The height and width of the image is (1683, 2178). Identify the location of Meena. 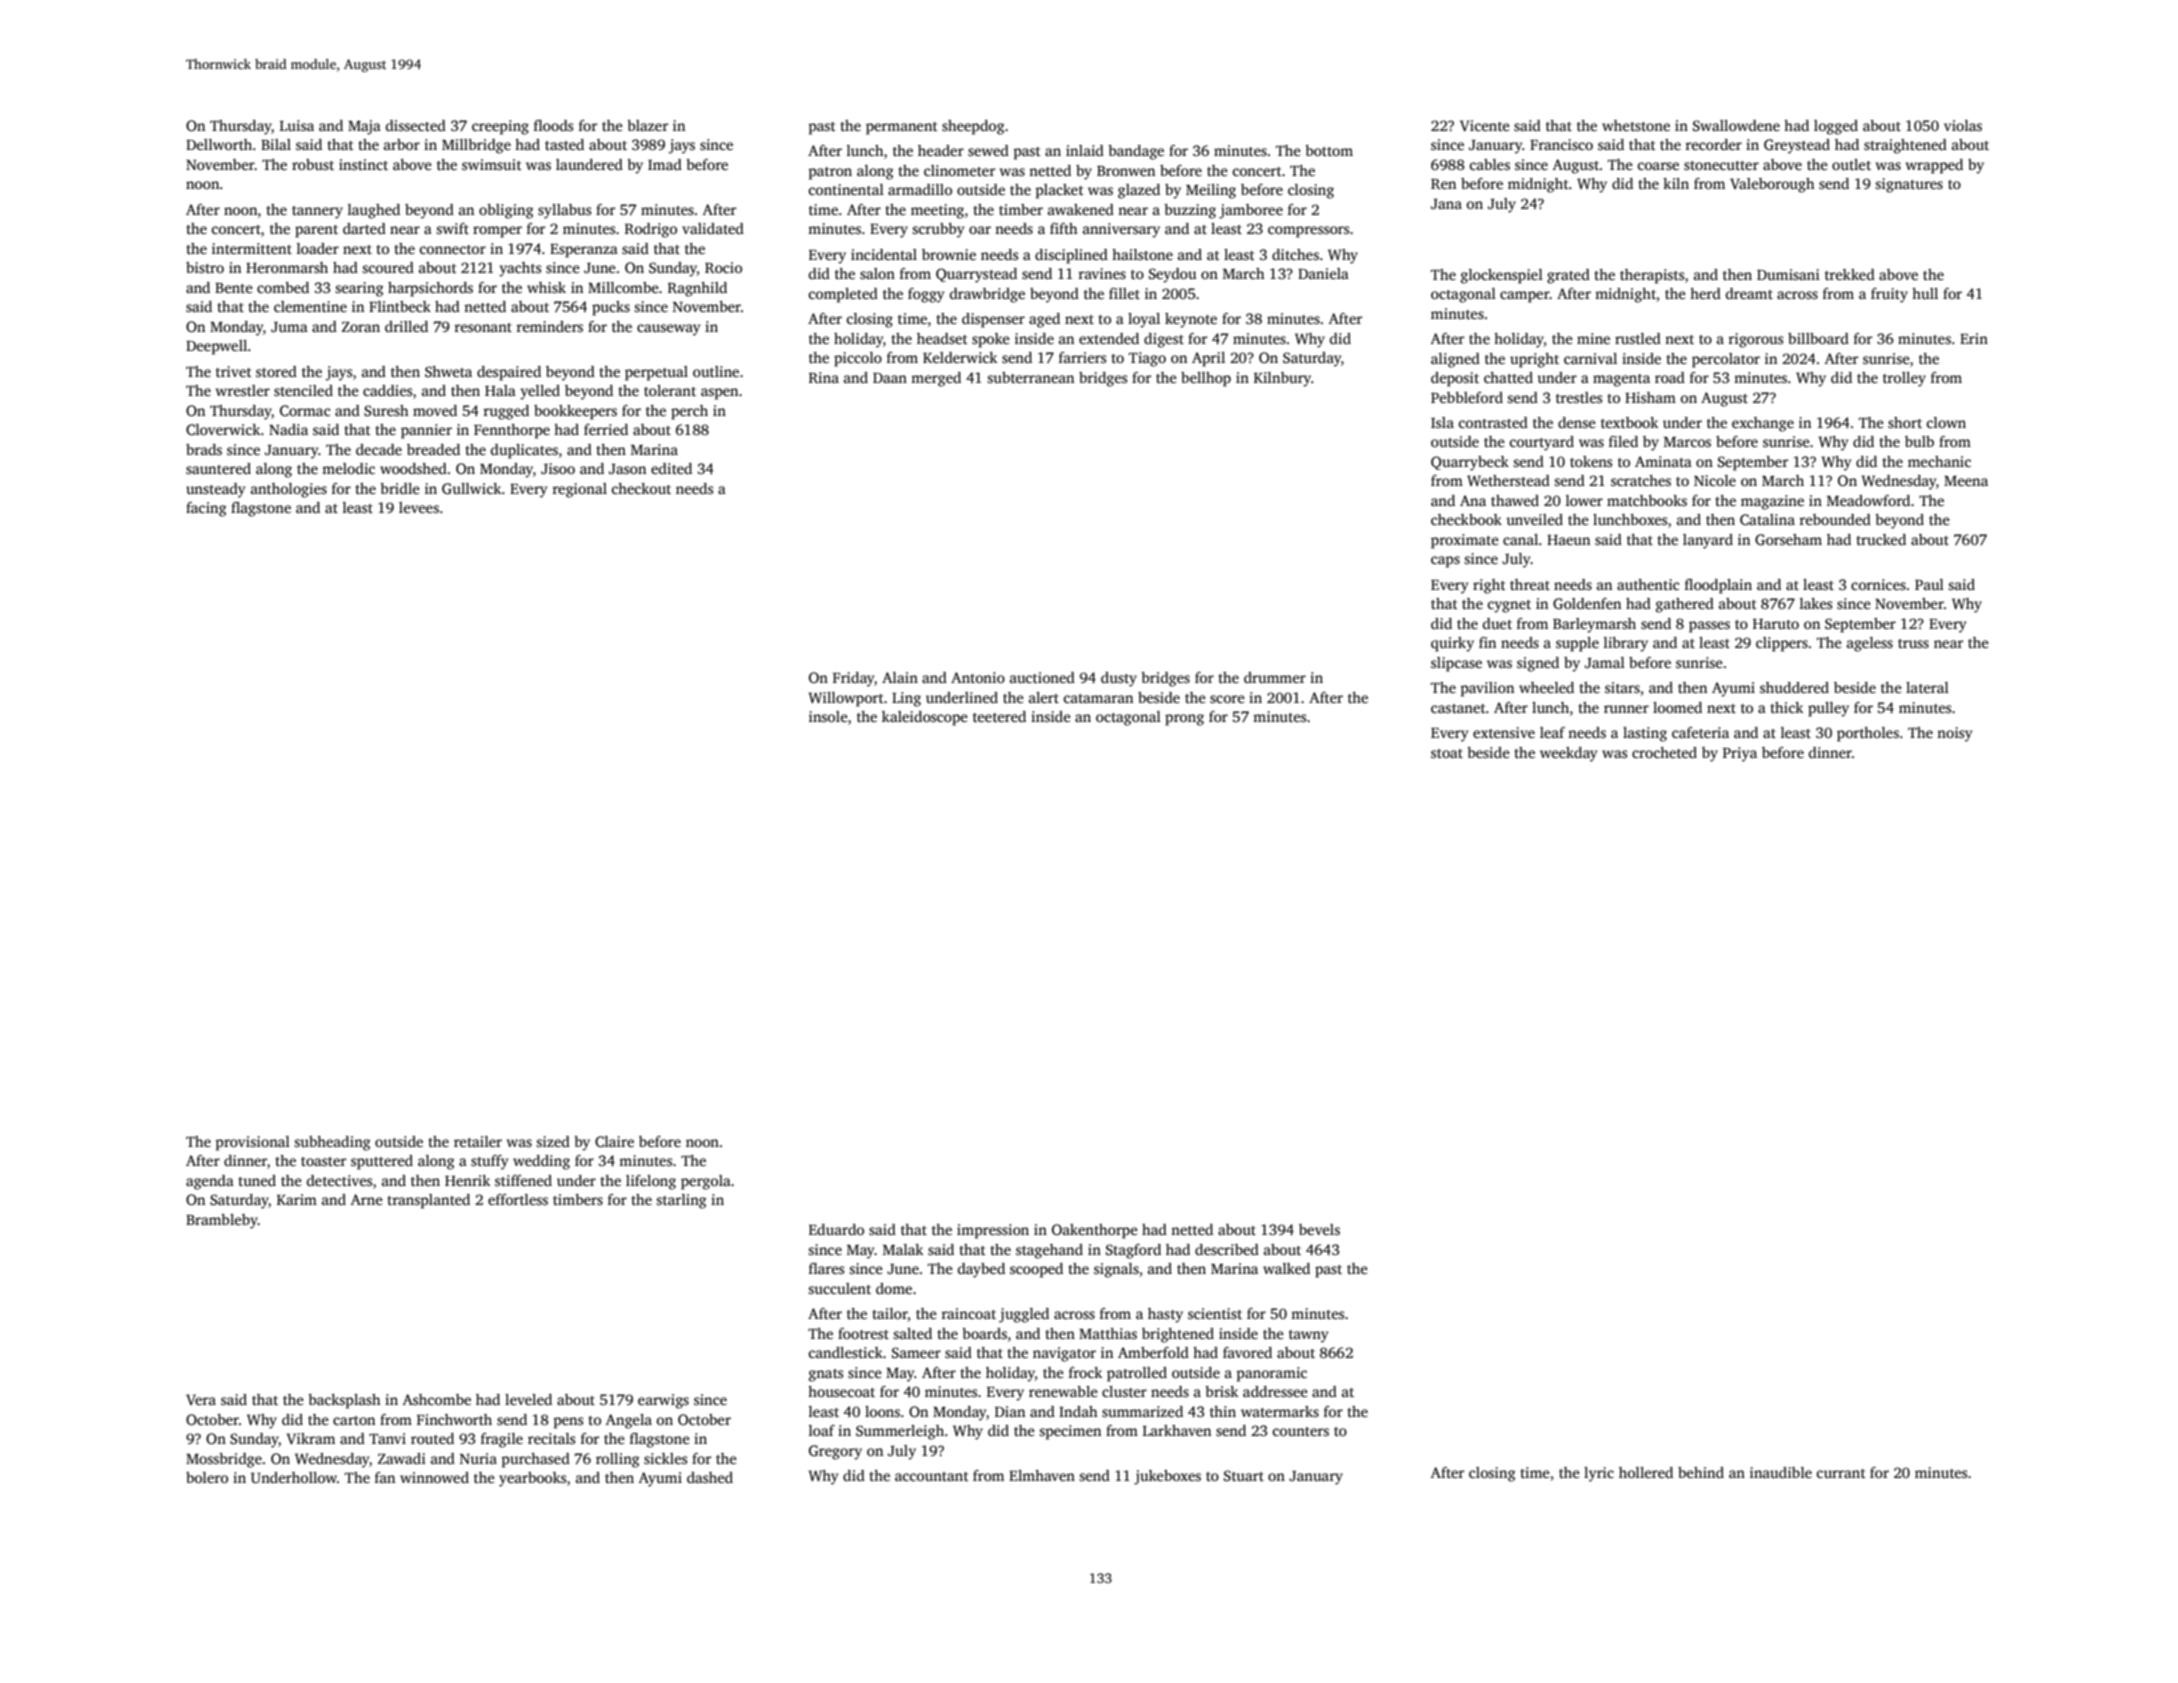
(1966, 481).
